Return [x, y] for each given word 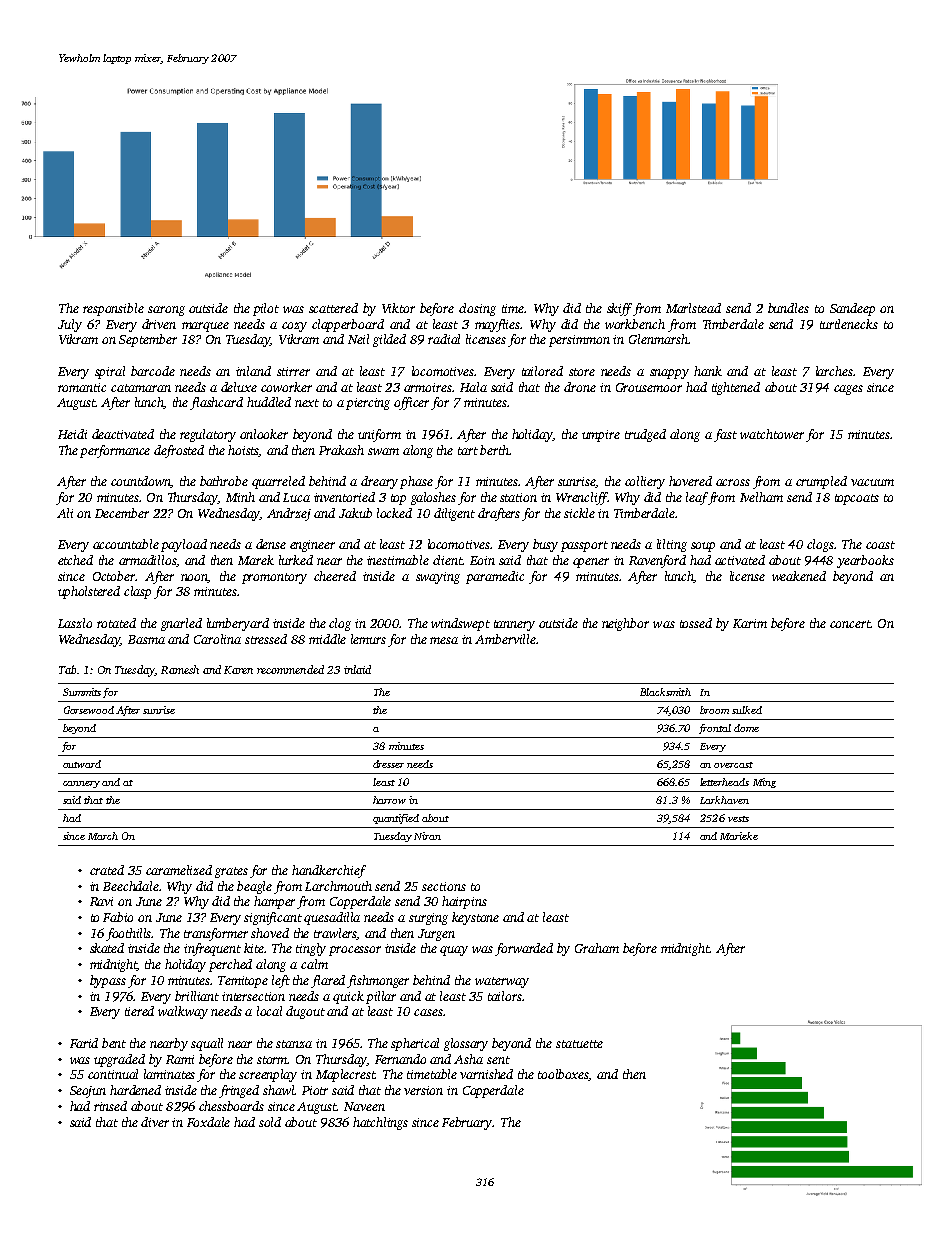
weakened [799, 576]
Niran [427, 836]
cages [848, 390]
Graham [597, 948]
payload [184, 545]
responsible [113, 309]
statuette [579, 1044]
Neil [358, 339]
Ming [764, 783]
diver [155, 1122]
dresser [388, 764]
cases [428, 1012]
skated [107, 948]
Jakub [355, 513]
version [423, 1090]
